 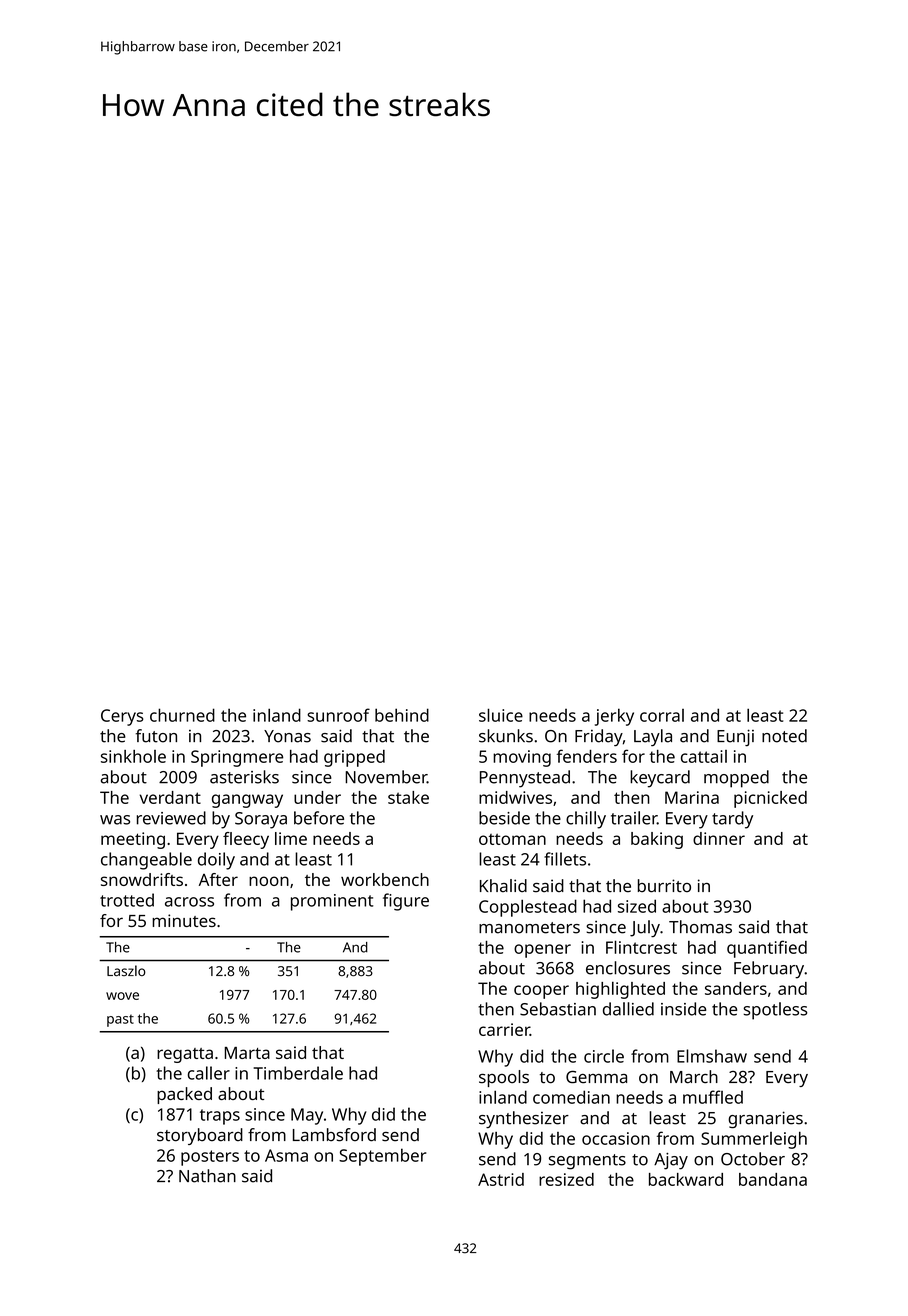 I want to click on Layla, so click(x=653, y=738).
